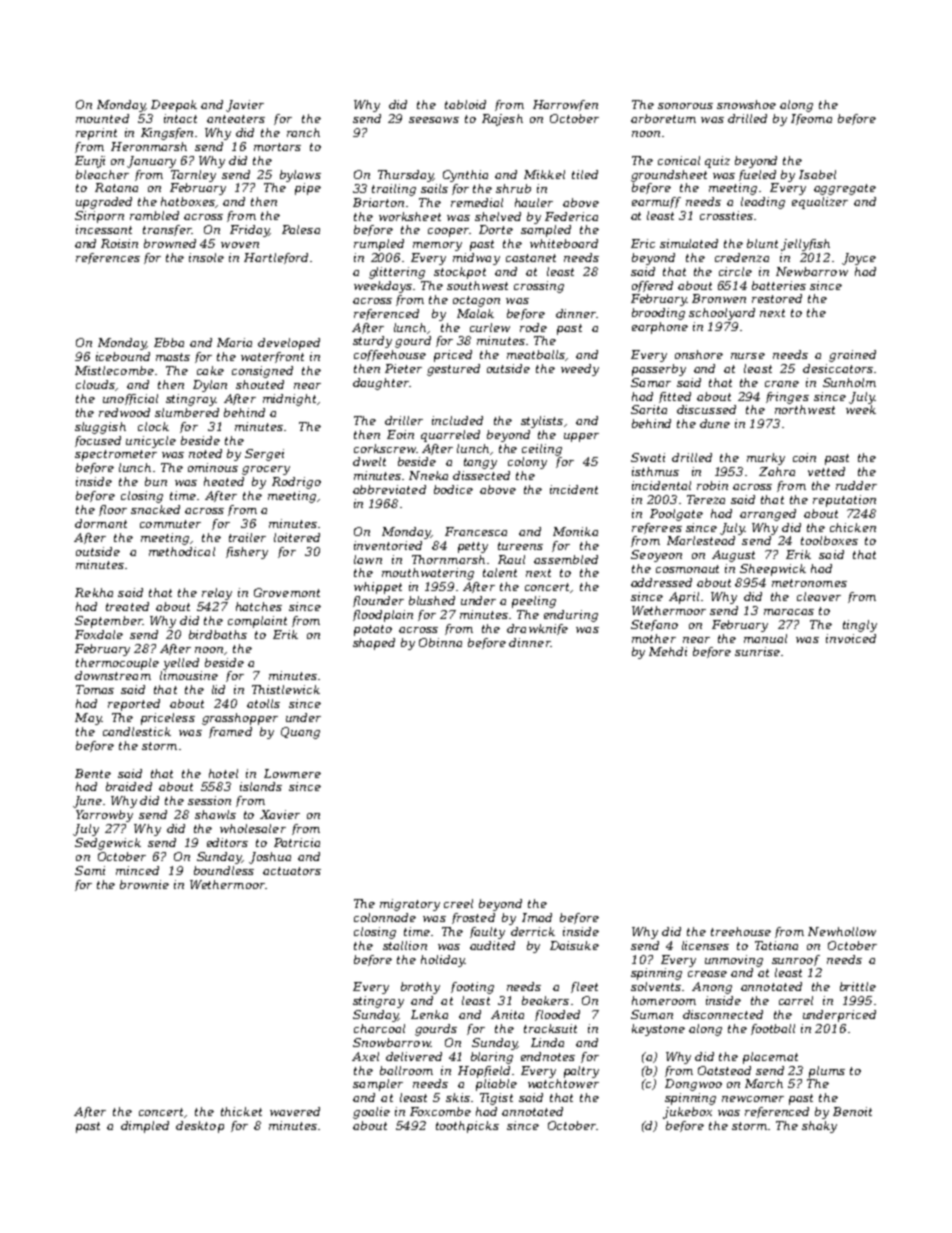 This document has width=952, height=1233. I want to click on shaky, so click(819, 1127).
